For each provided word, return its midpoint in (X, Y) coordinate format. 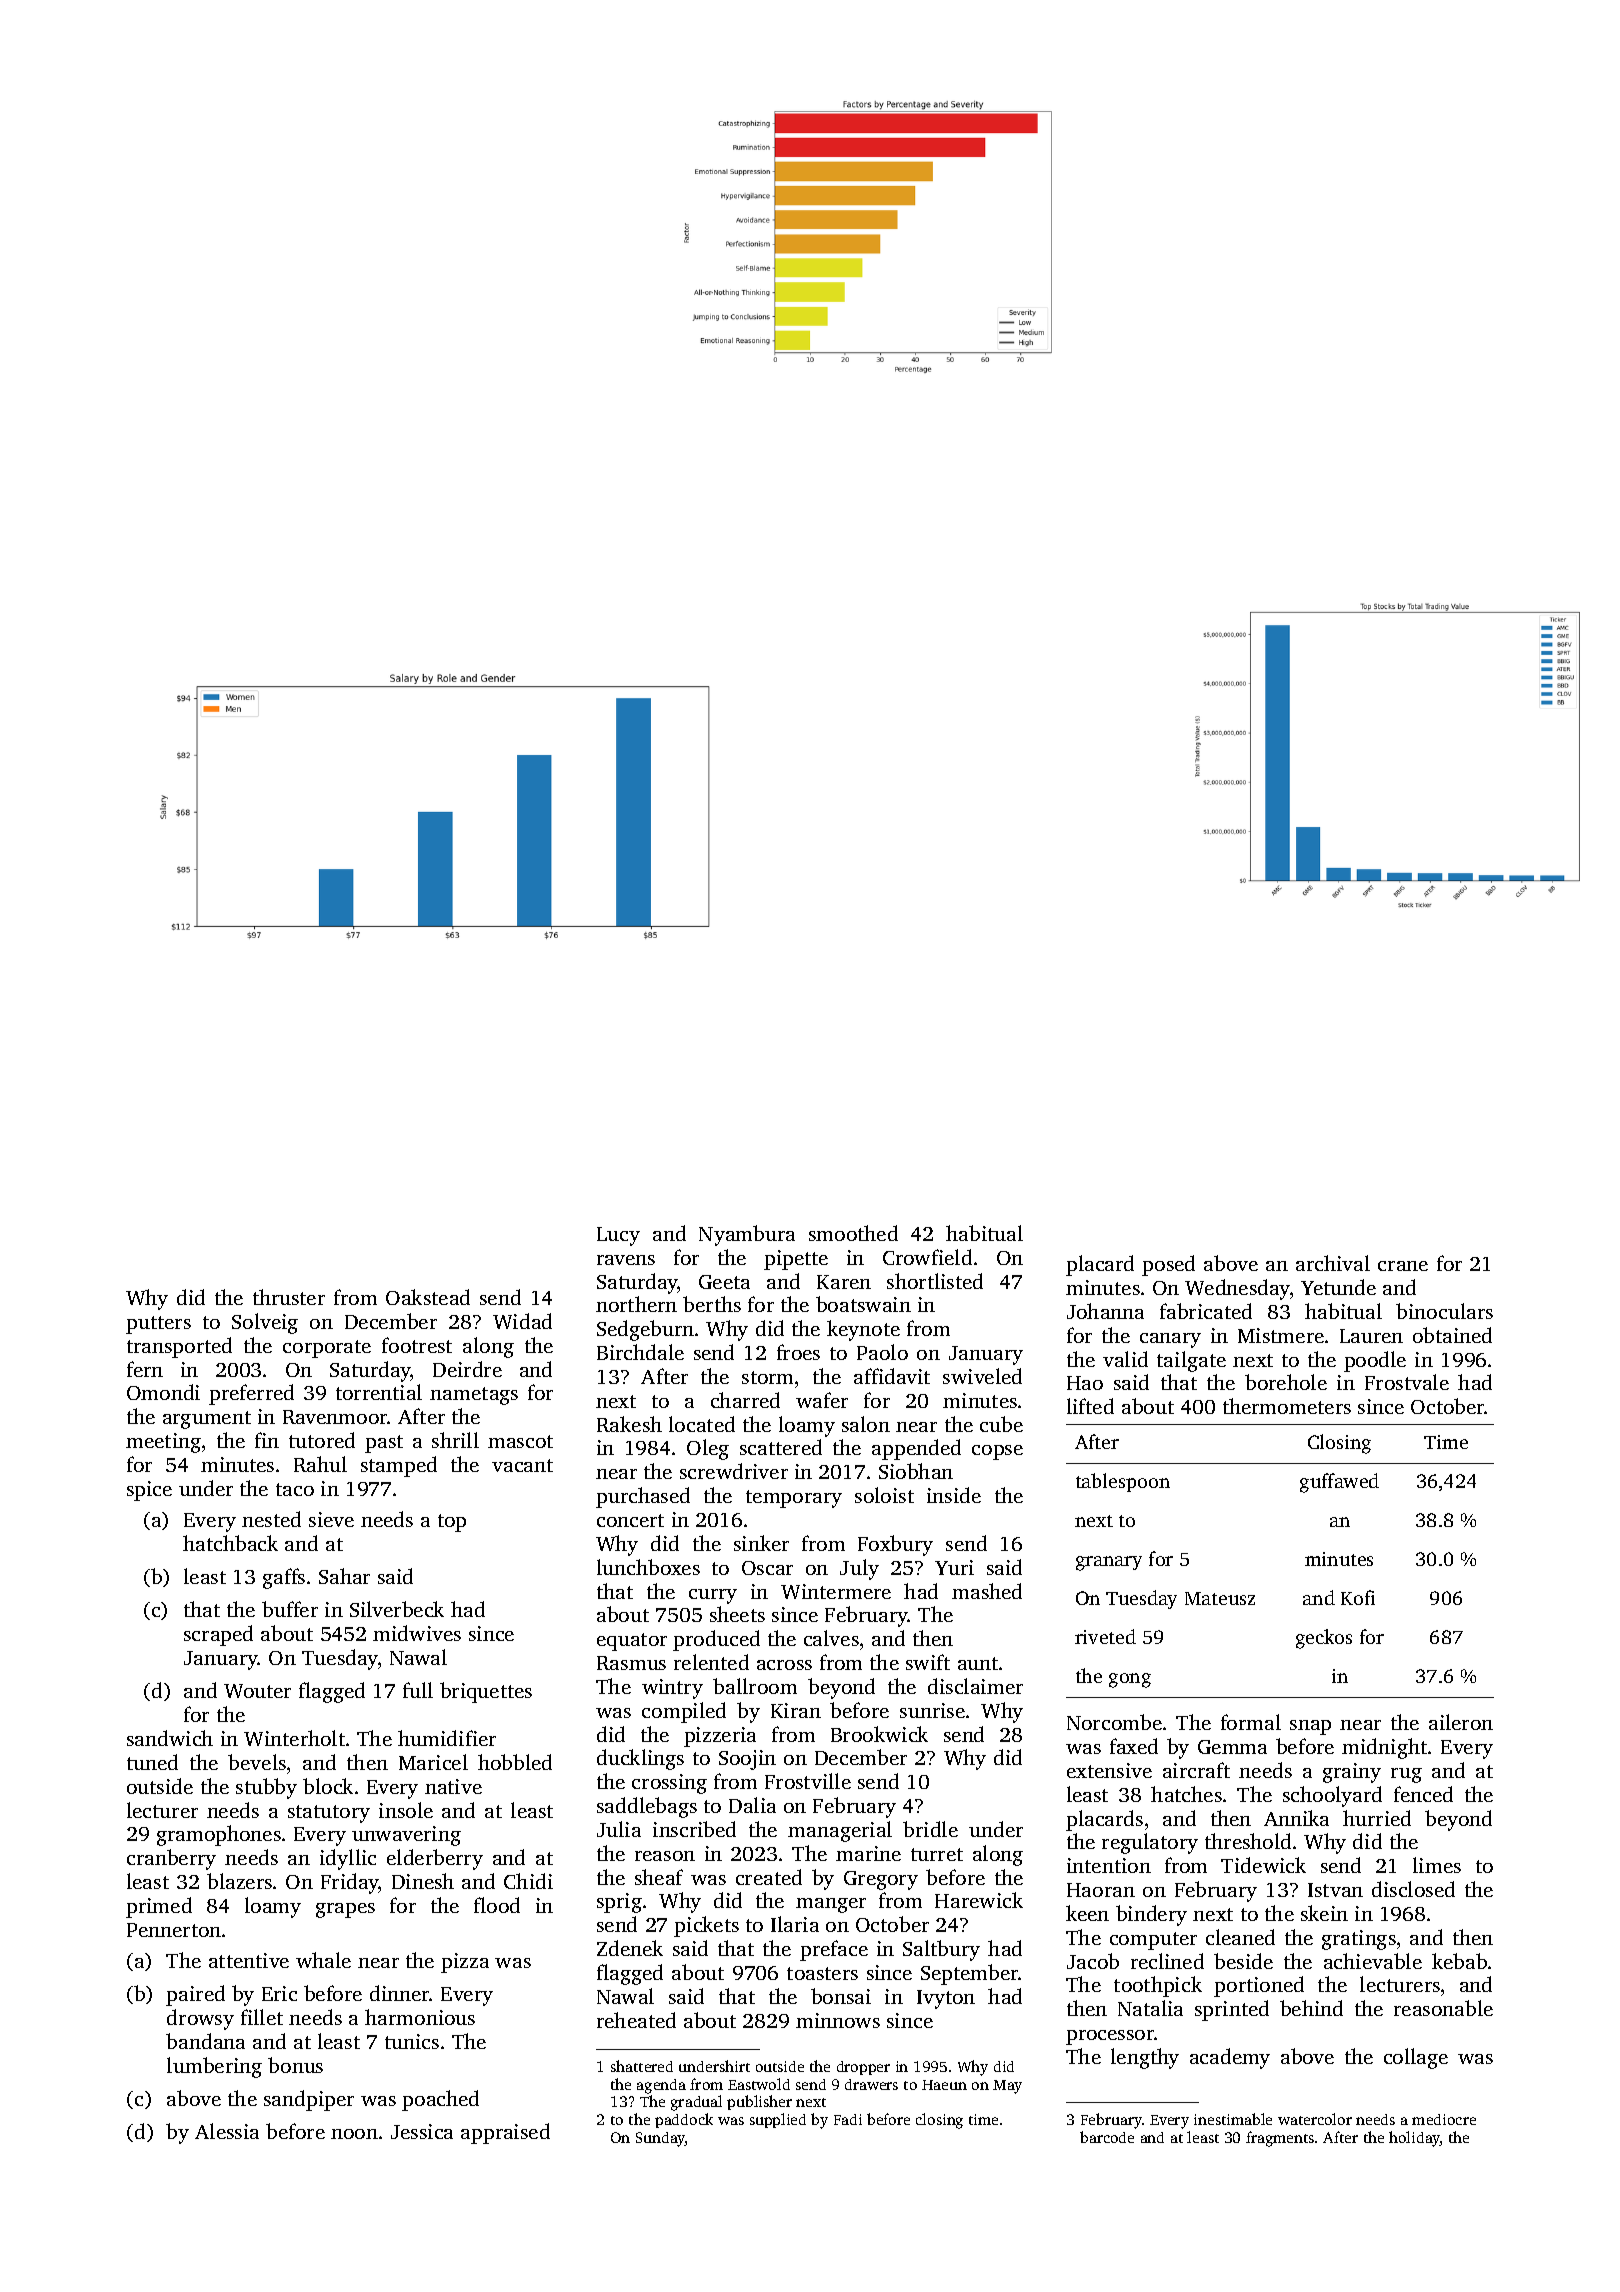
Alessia (227, 2131)
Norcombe (1114, 1722)
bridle (930, 1829)
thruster (289, 1297)
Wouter (257, 1691)
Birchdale (640, 1352)
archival (1333, 1263)
